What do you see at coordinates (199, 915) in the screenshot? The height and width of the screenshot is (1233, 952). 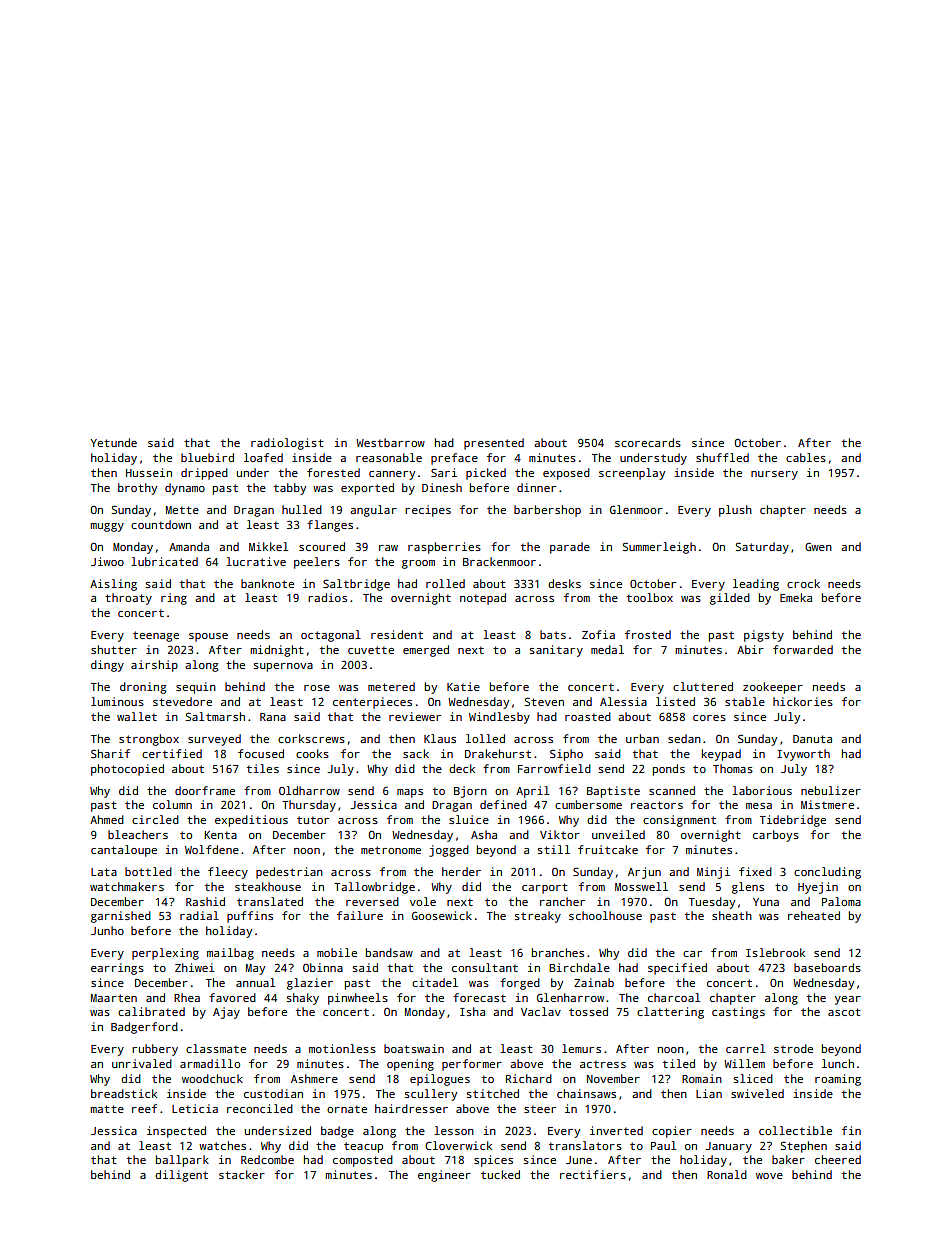 I see `radial` at bounding box center [199, 915].
